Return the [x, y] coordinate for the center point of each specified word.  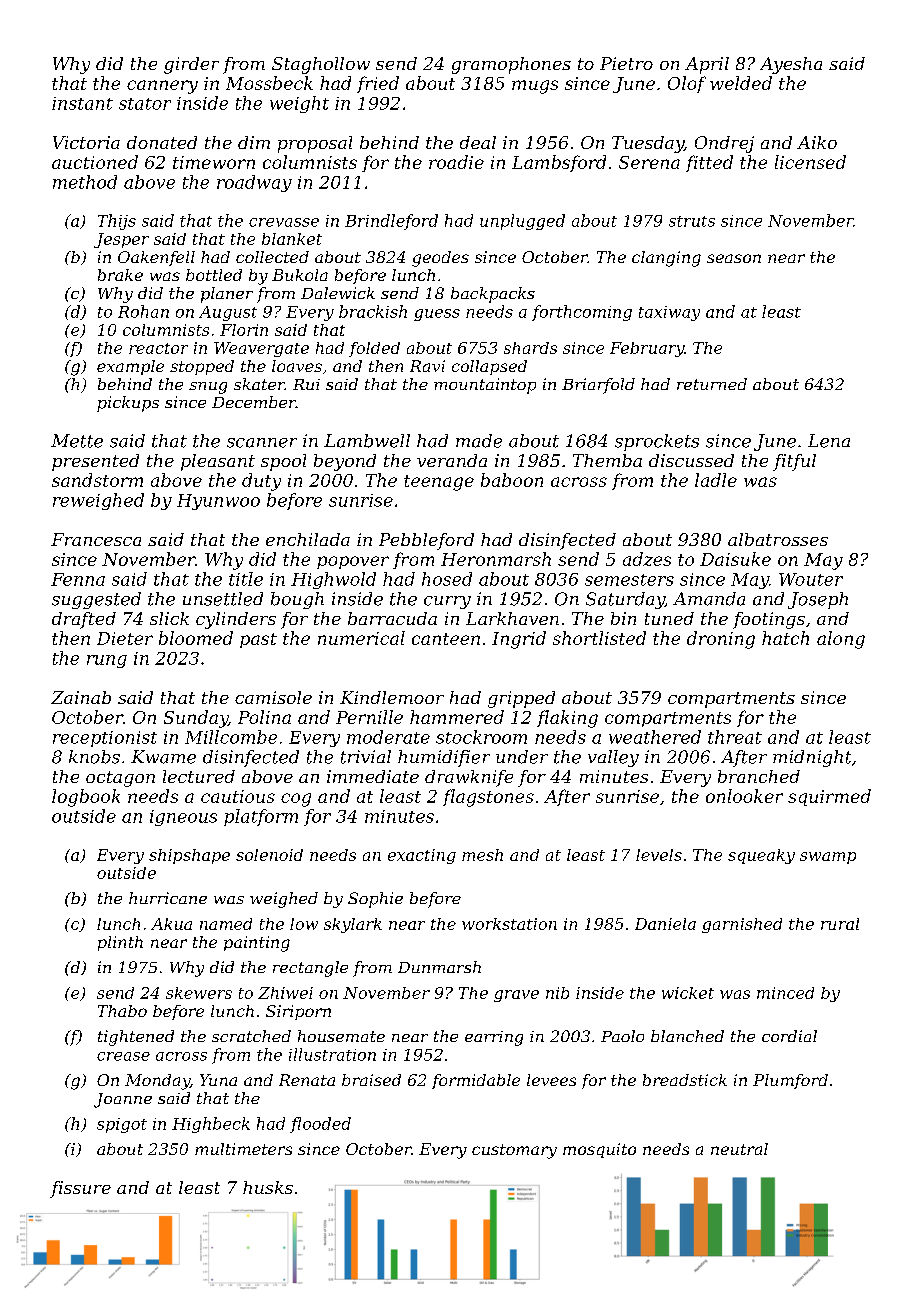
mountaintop [485, 386]
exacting [422, 856]
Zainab [81, 697]
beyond [345, 462]
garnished [742, 925]
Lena [829, 441]
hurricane [168, 898]
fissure [80, 1189]
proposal [315, 144]
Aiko [817, 142]
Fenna [78, 579]
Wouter [811, 579]
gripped [521, 699]
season [734, 258]
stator [145, 104]
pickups [128, 404]
